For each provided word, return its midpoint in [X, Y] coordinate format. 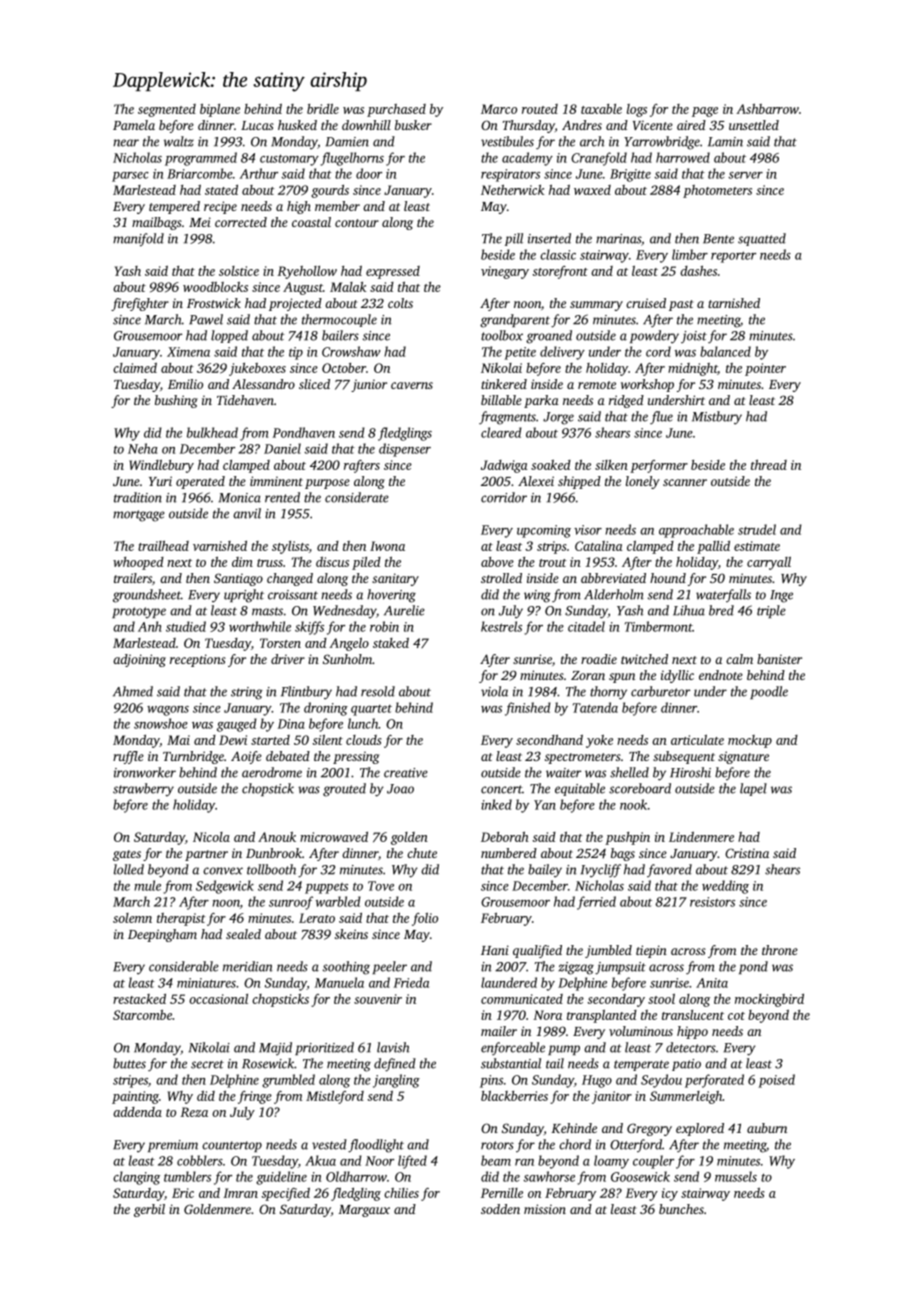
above [497, 562]
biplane [220, 110]
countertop [232, 1146]
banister [779, 659]
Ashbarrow [767, 109]
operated [200, 482]
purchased [396, 110]
